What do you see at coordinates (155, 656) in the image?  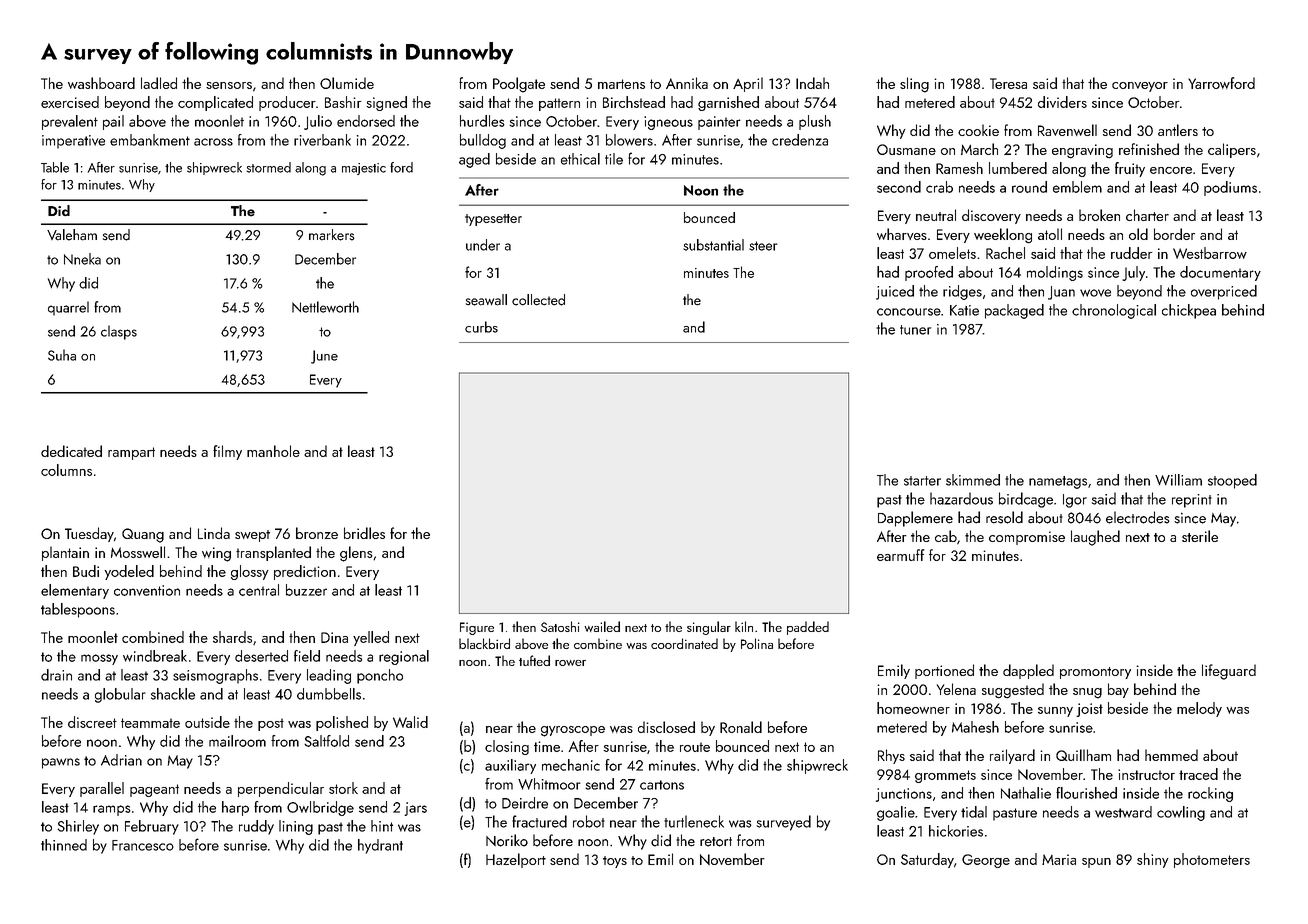 I see `windbreak` at bounding box center [155, 656].
